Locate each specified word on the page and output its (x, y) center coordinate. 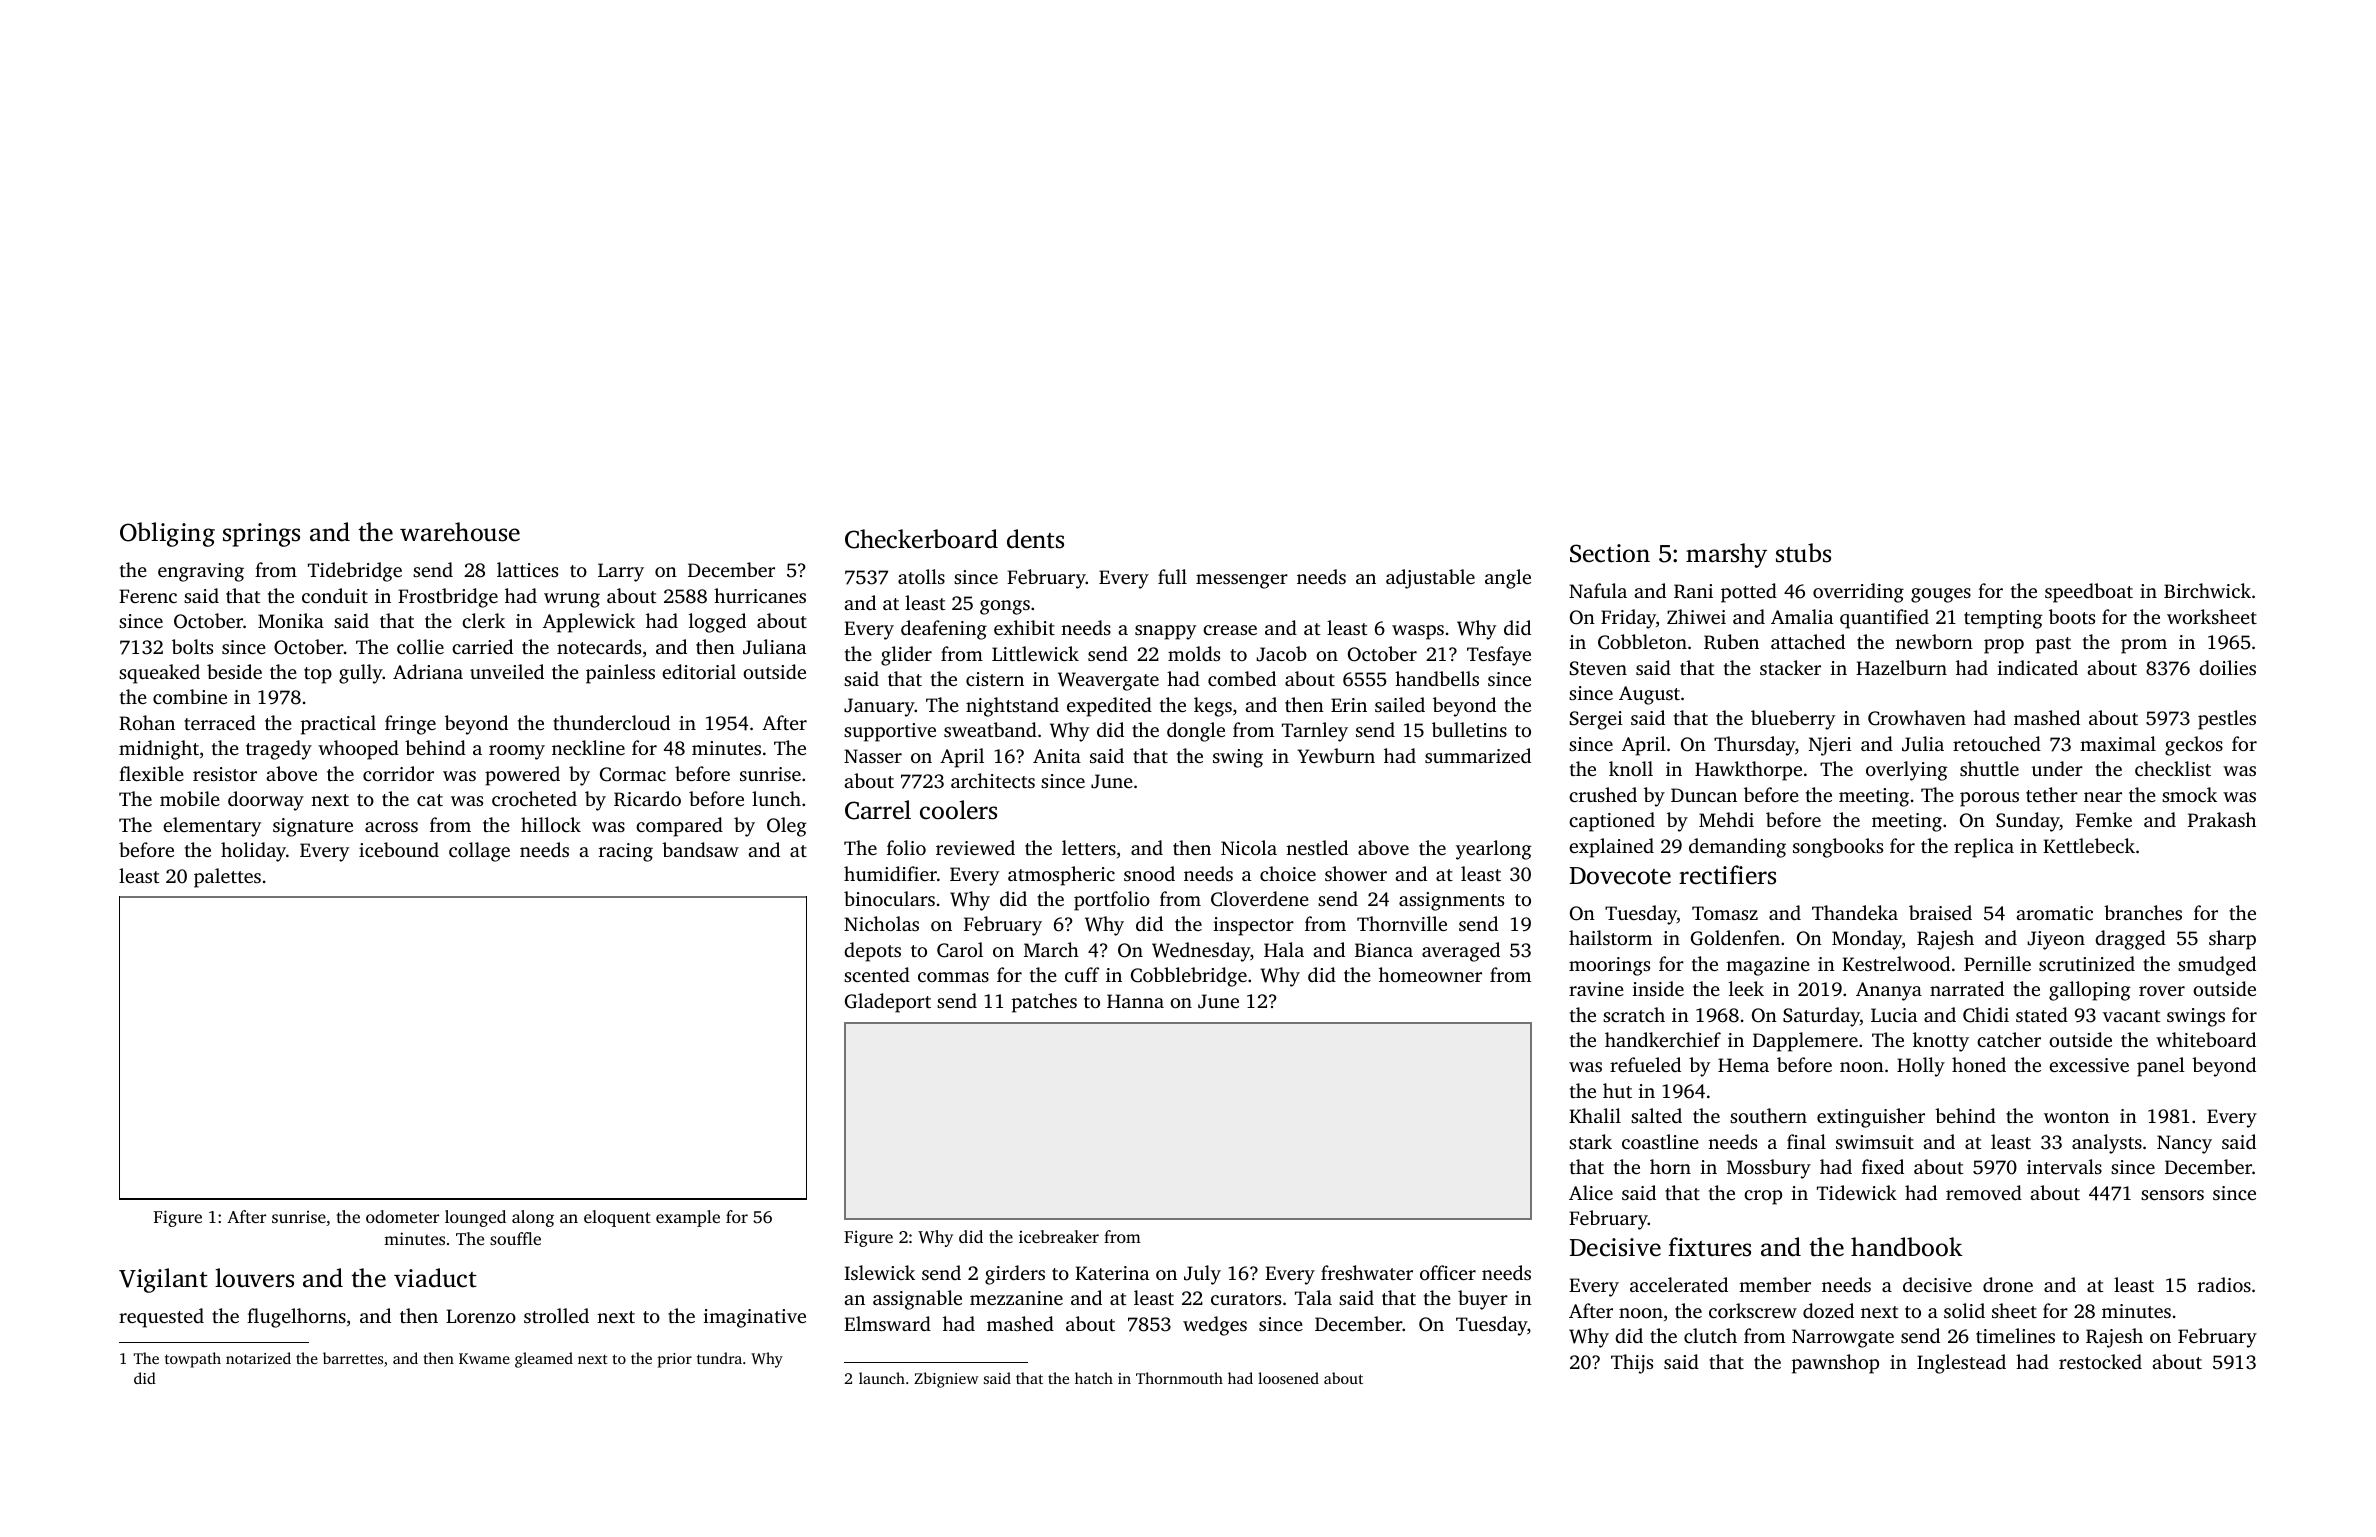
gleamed (544, 1360)
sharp (2232, 940)
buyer (1483, 1300)
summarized (1478, 755)
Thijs (1632, 1364)
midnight (159, 750)
